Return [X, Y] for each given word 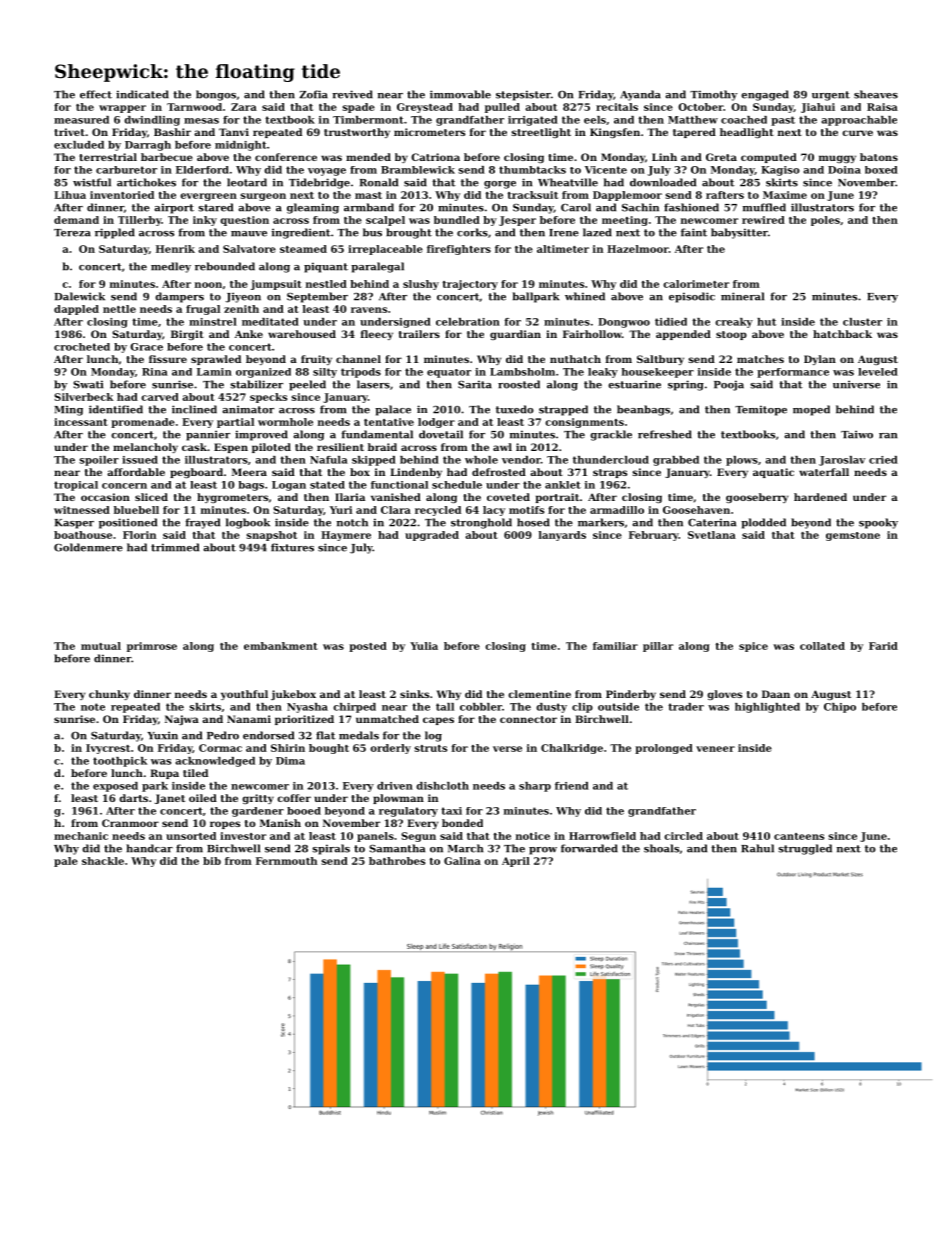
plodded [763, 523]
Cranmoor [130, 823]
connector [528, 719]
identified [116, 409]
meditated [270, 322]
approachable [859, 121]
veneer [715, 749]
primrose [152, 647]
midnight [241, 146]
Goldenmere [88, 547]
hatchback [842, 334]
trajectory [470, 285]
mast [368, 195]
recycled [438, 511]
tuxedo [515, 409]
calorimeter [696, 284]
